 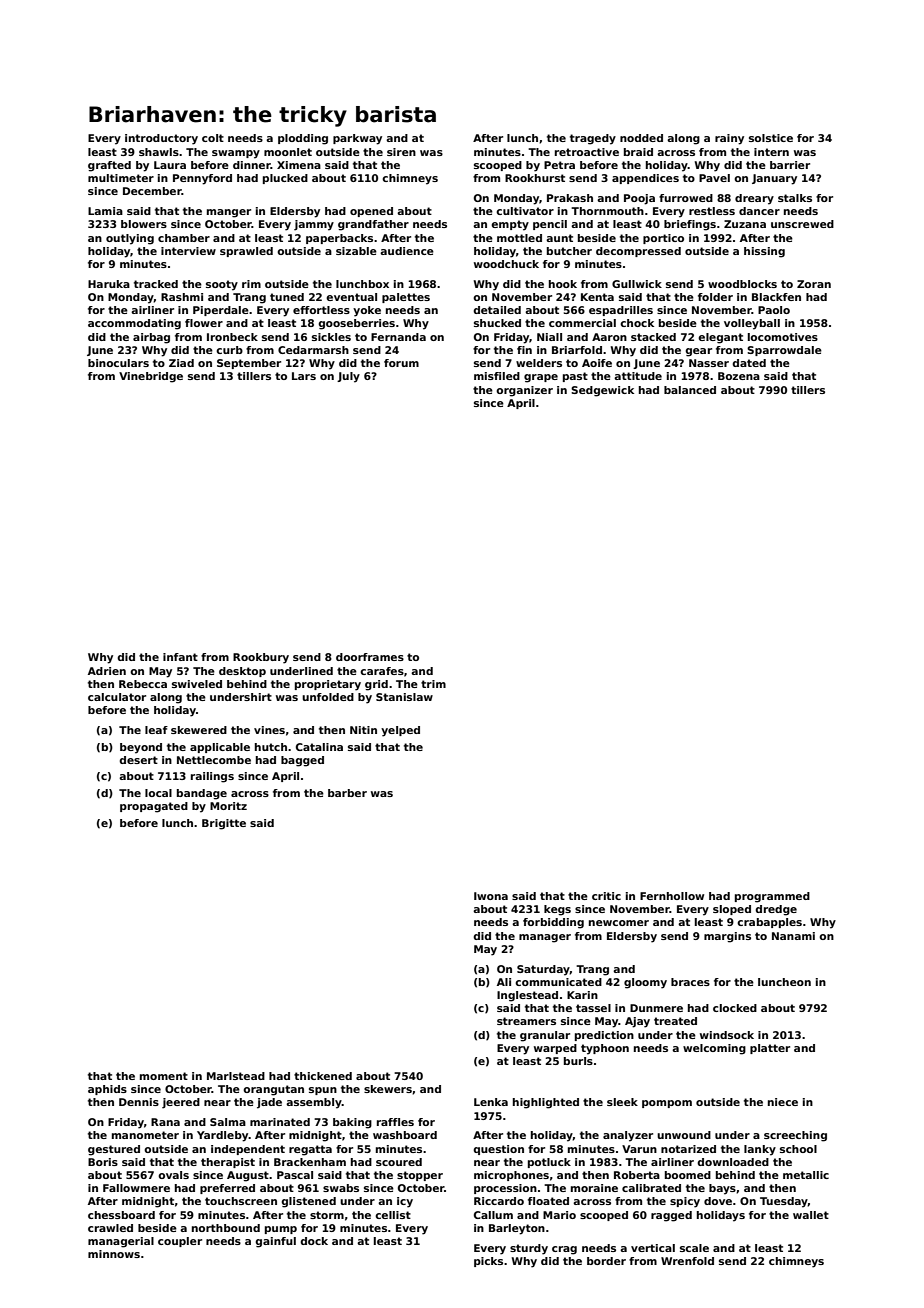 I want to click on balanced, so click(x=690, y=390).
